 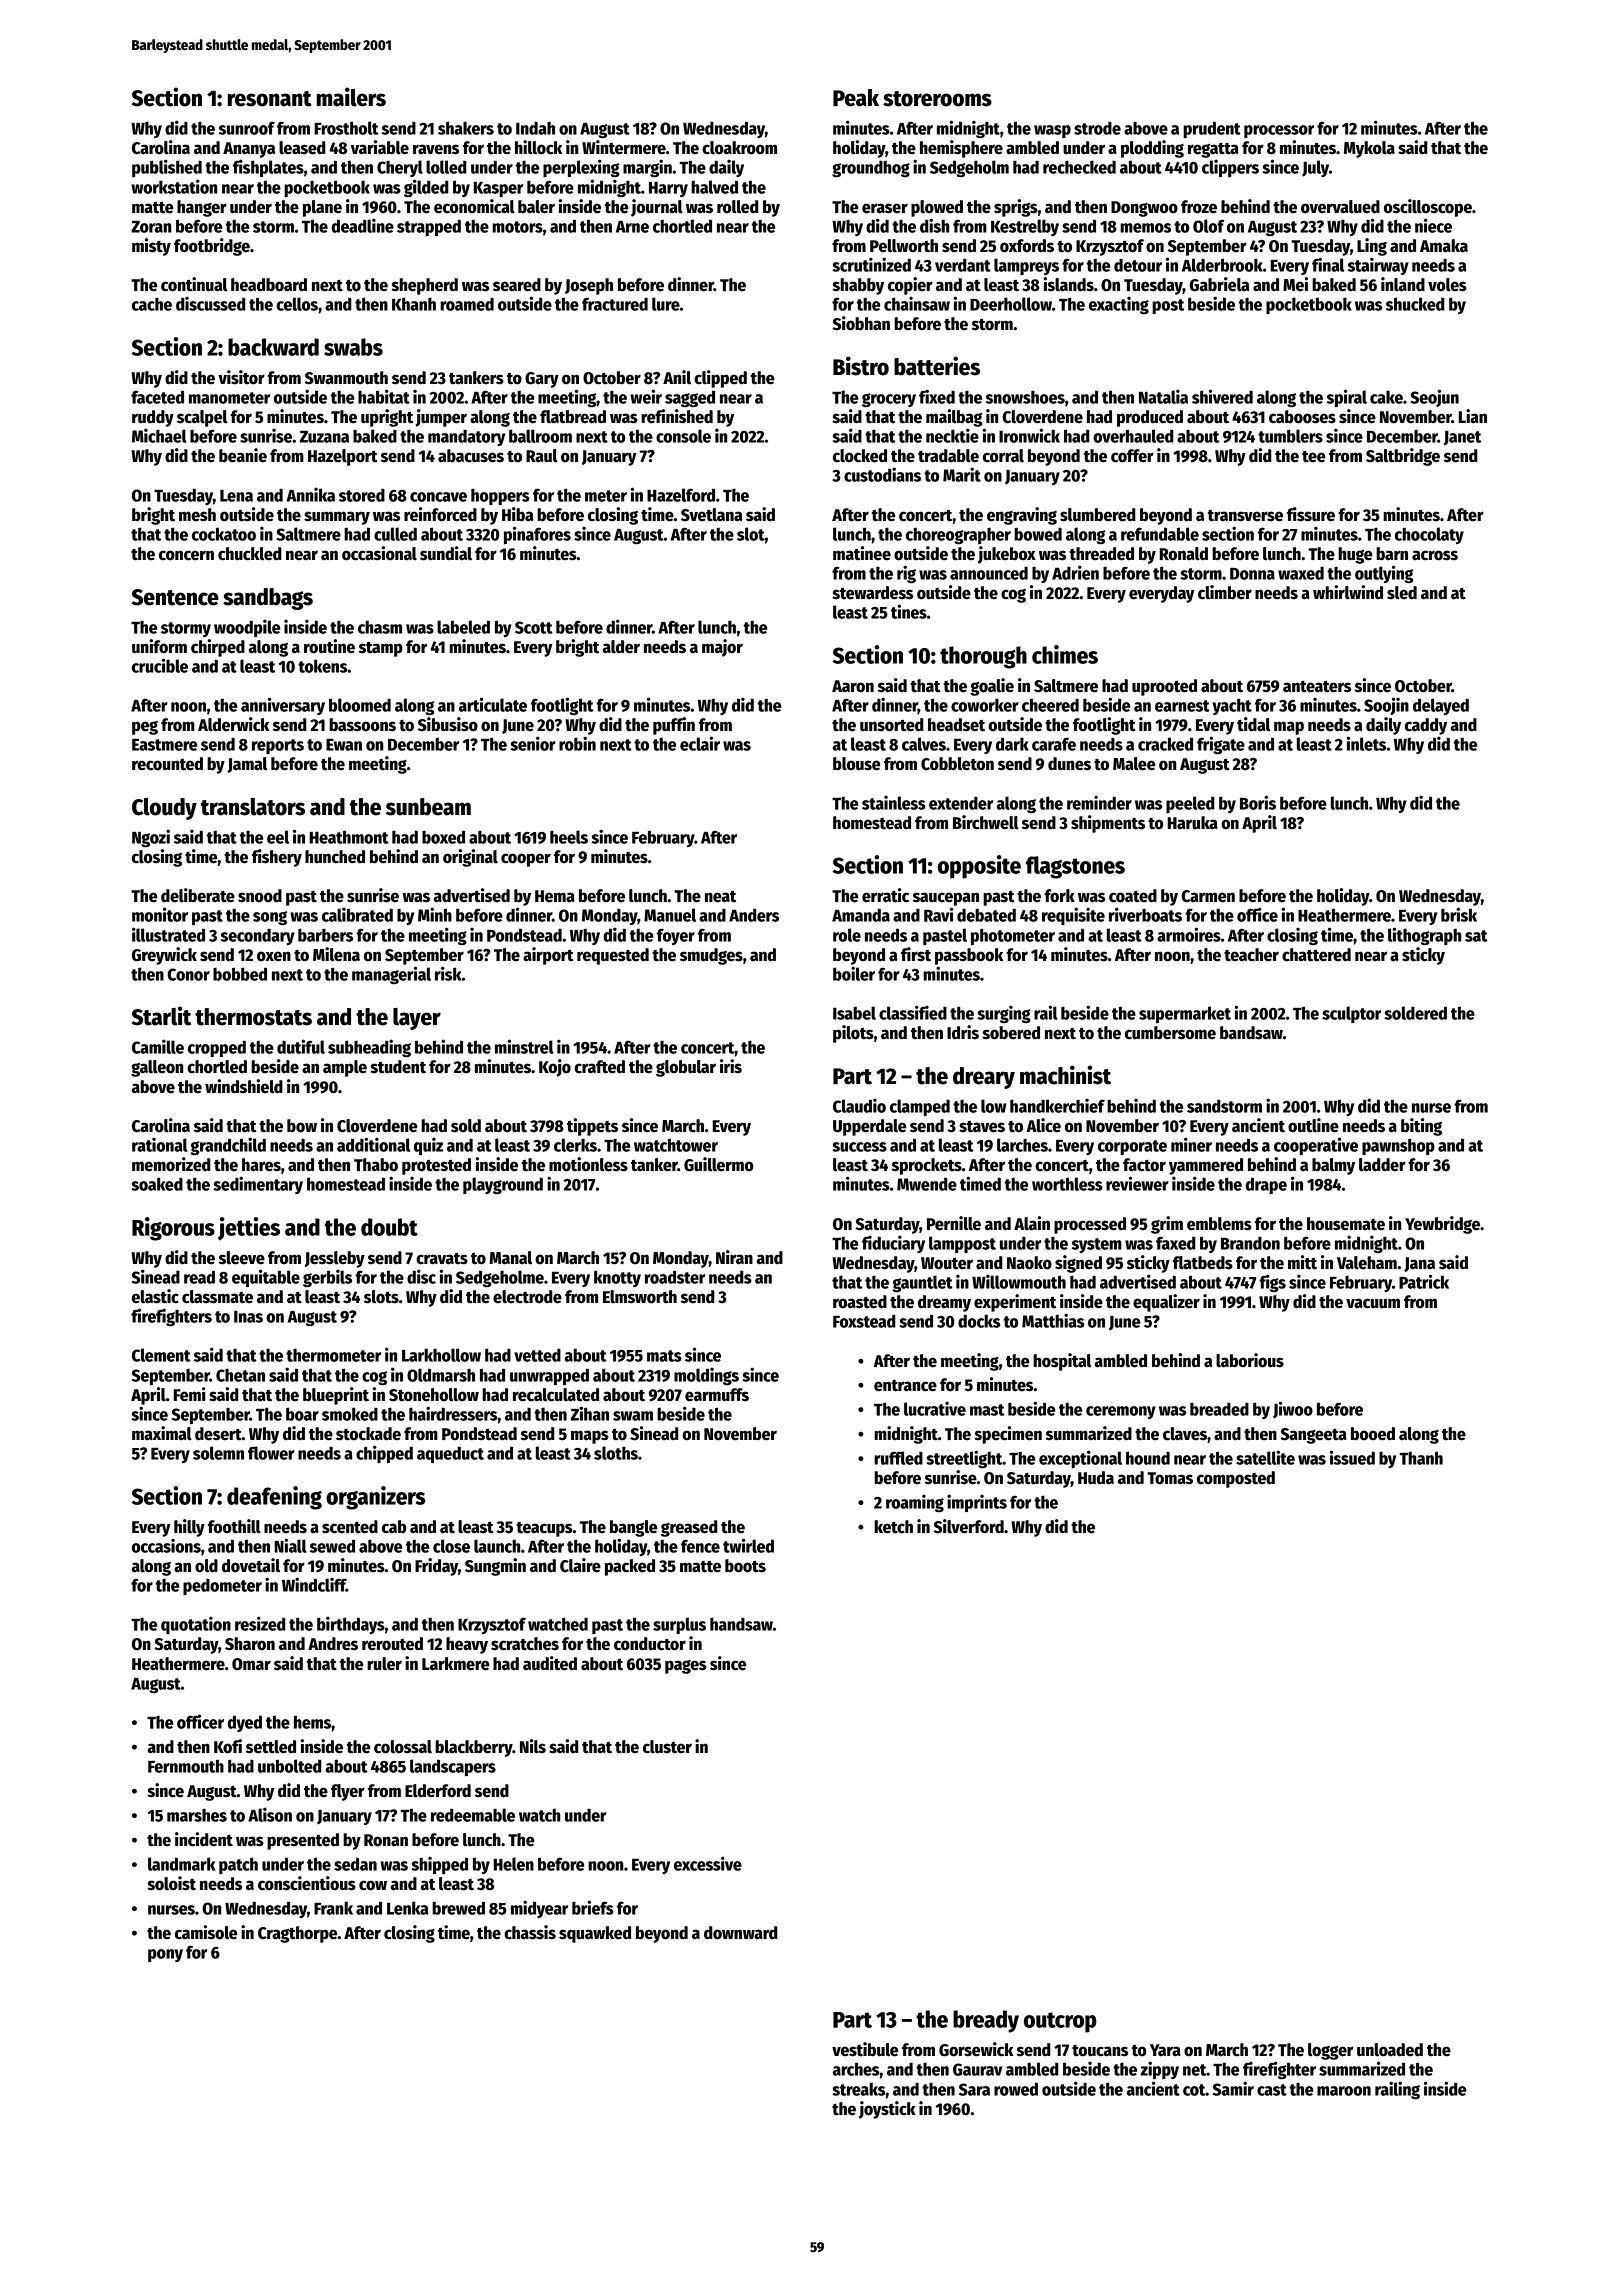 What do you see at coordinates (165, 1955) in the screenshot?
I see `pony` at bounding box center [165, 1955].
